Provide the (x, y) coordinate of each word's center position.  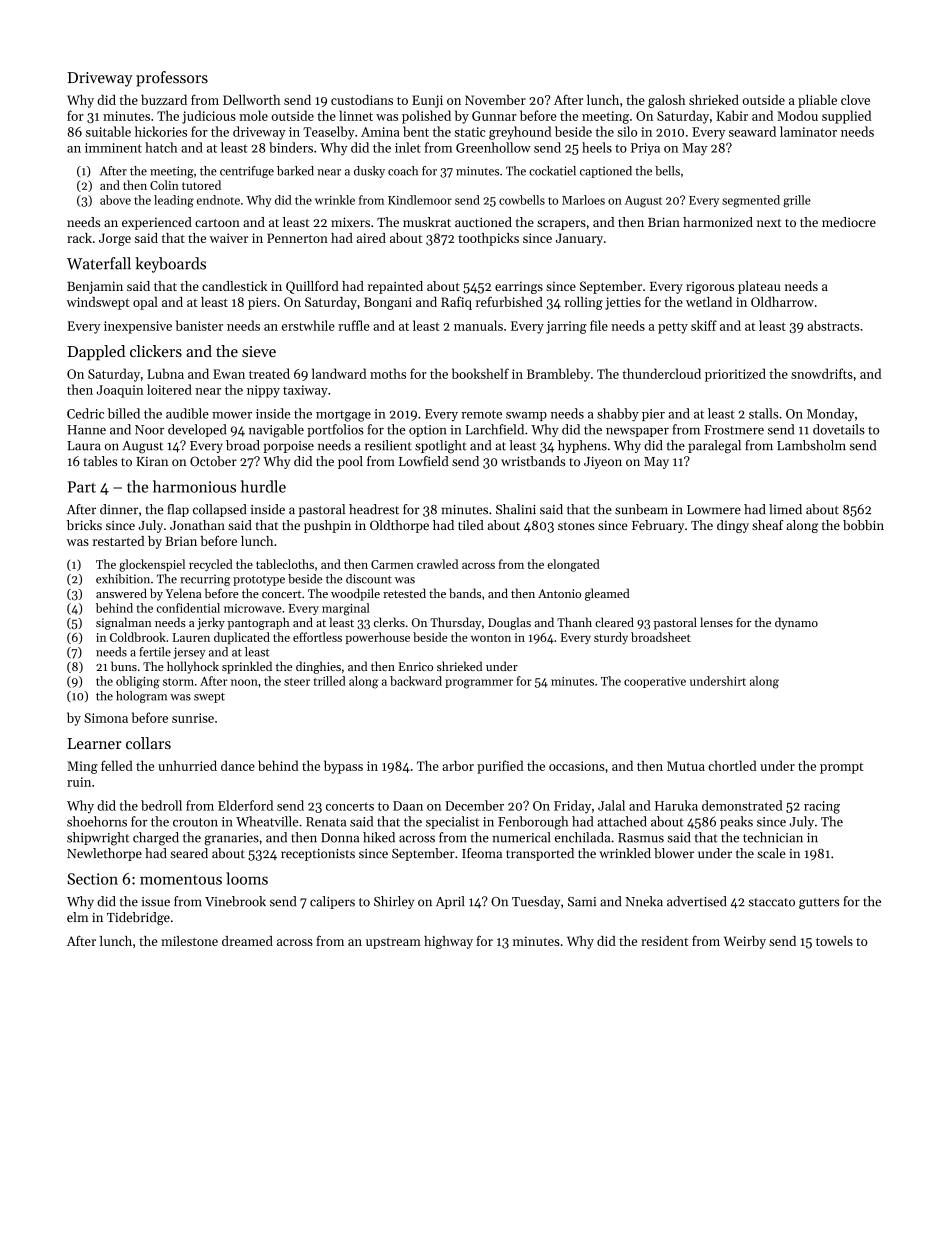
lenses (716, 622)
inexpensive (138, 327)
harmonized (718, 222)
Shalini (516, 509)
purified (500, 767)
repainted (395, 287)
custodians (362, 100)
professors (172, 79)
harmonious (194, 486)
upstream (393, 943)
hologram (141, 697)
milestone (189, 941)
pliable (817, 101)
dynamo (796, 623)
